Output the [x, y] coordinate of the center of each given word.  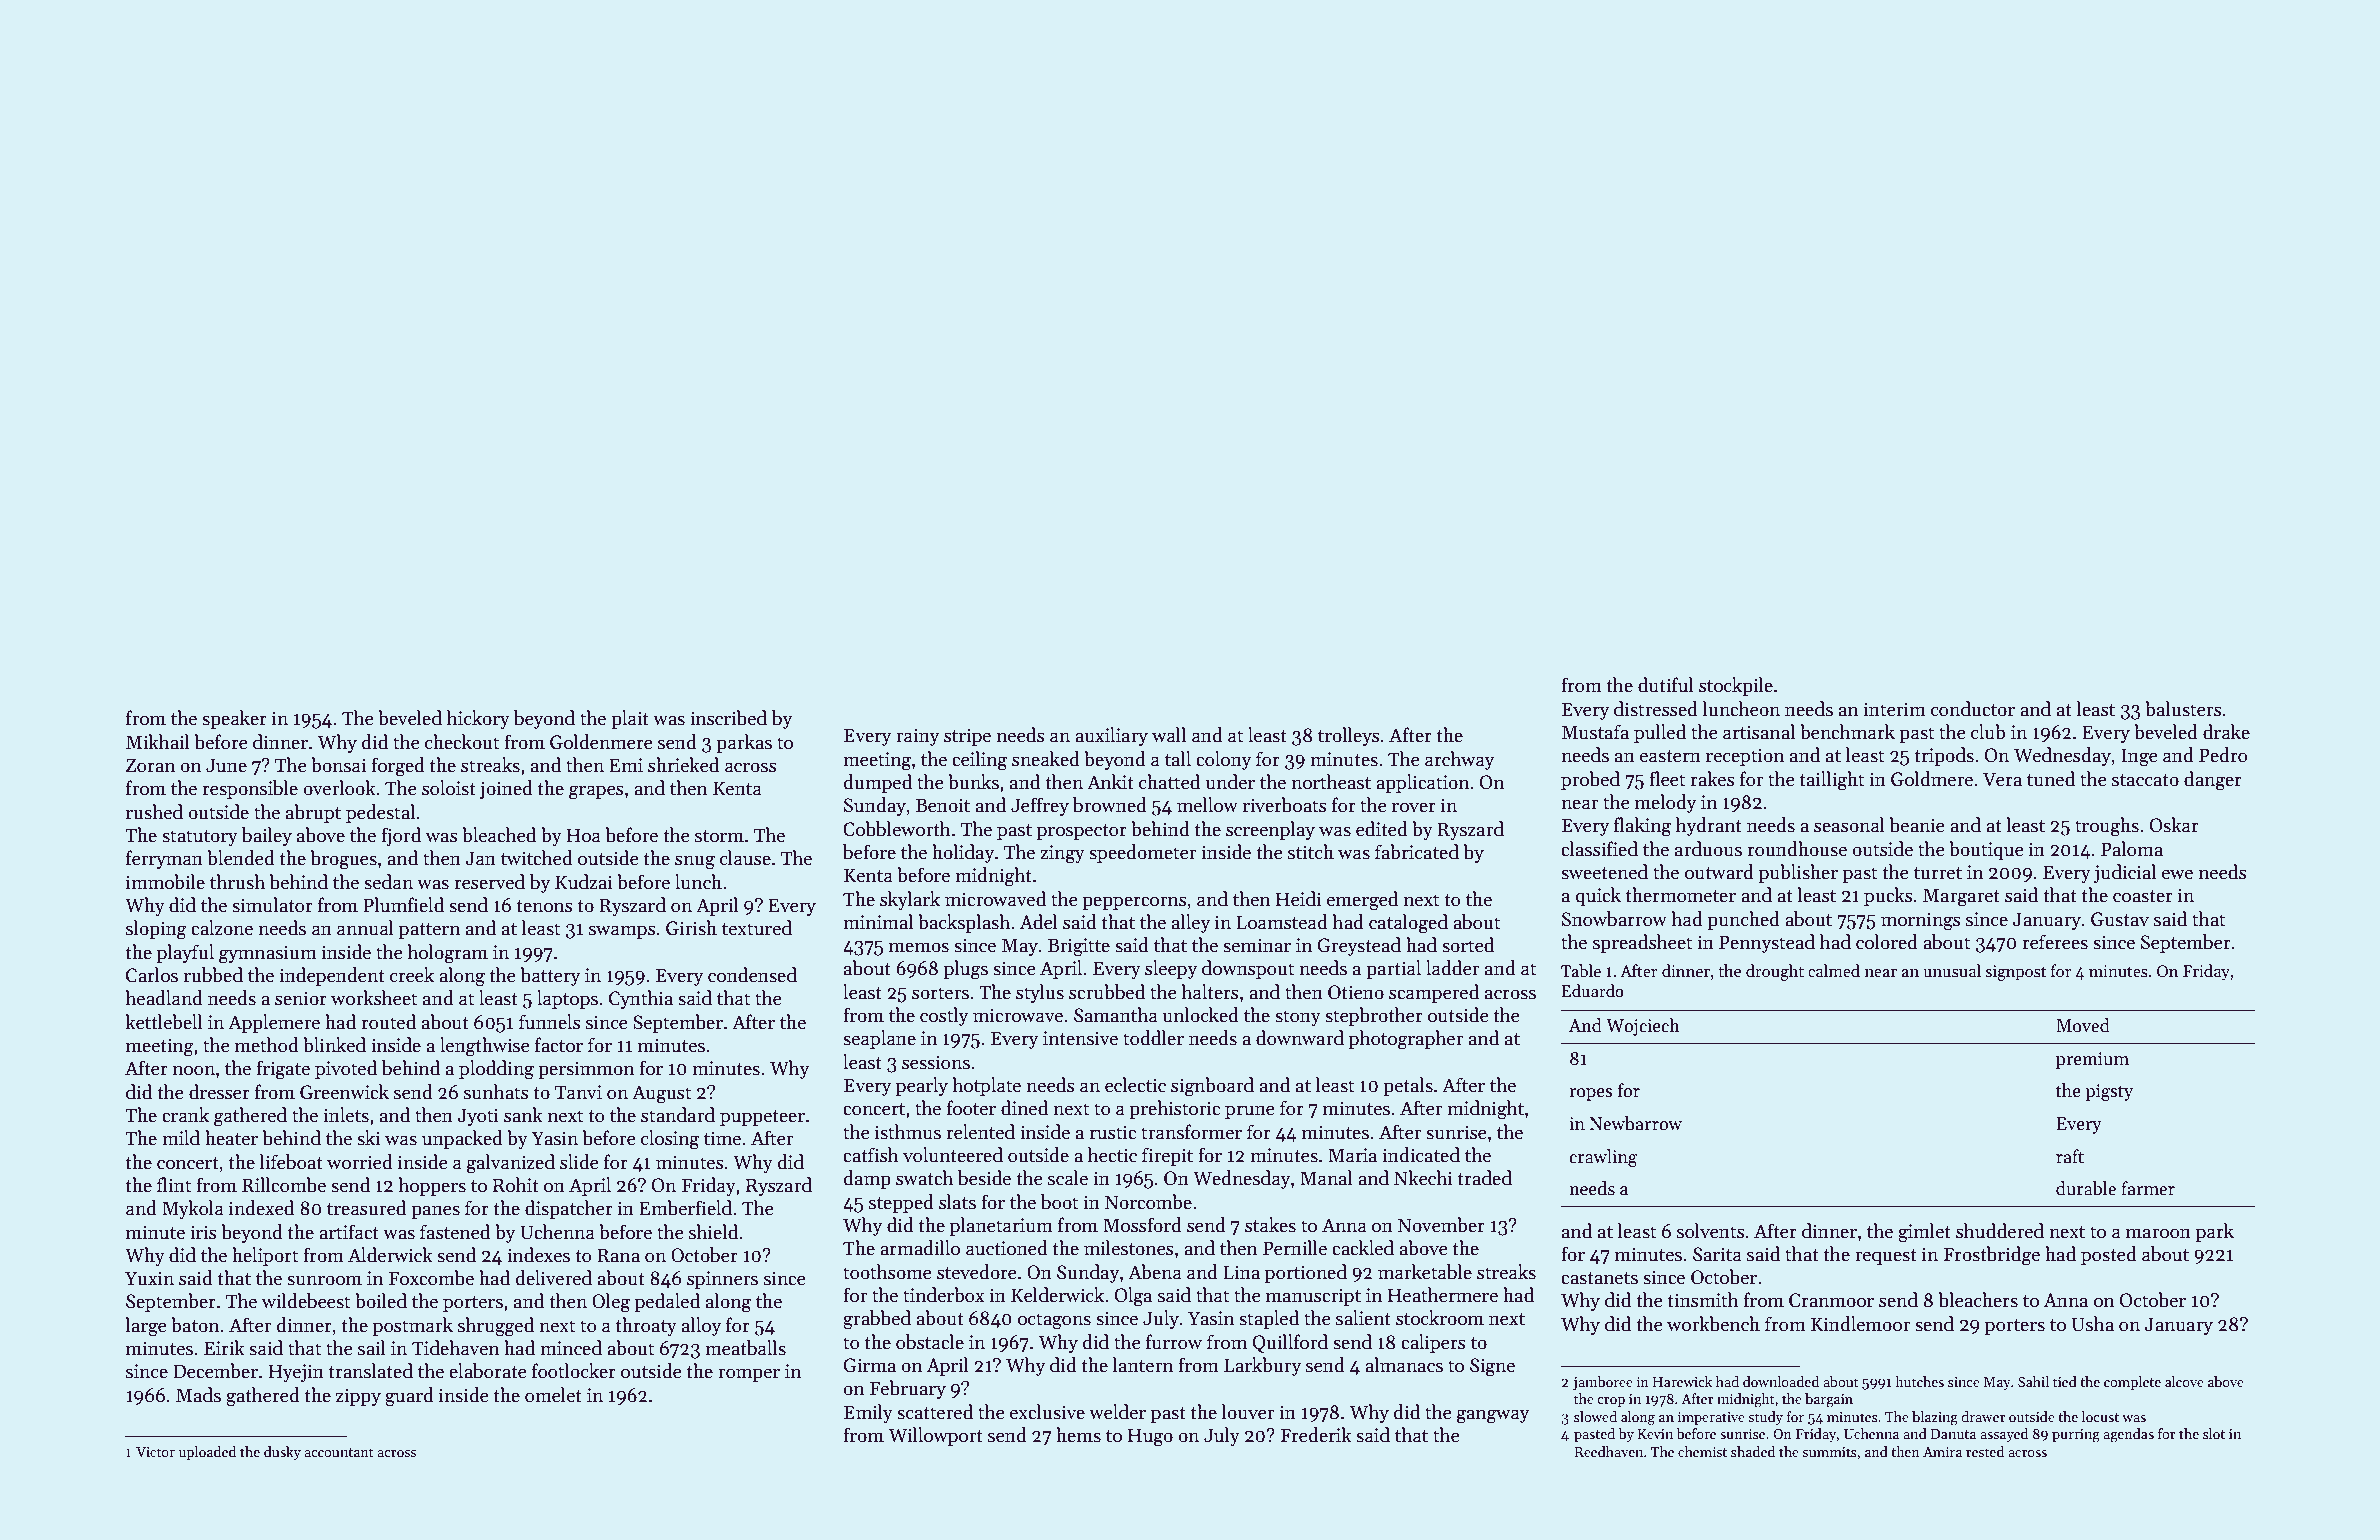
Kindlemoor [1860, 1324]
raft [2070, 1156]
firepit [1167, 1156]
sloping [156, 930]
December [215, 1371]
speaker [234, 719]
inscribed [728, 718]
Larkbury [1262, 1366]
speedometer [1142, 853]
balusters [2183, 709]
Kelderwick [1057, 1295]
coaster [2143, 896]
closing [670, 1140]
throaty [646, 1326]
